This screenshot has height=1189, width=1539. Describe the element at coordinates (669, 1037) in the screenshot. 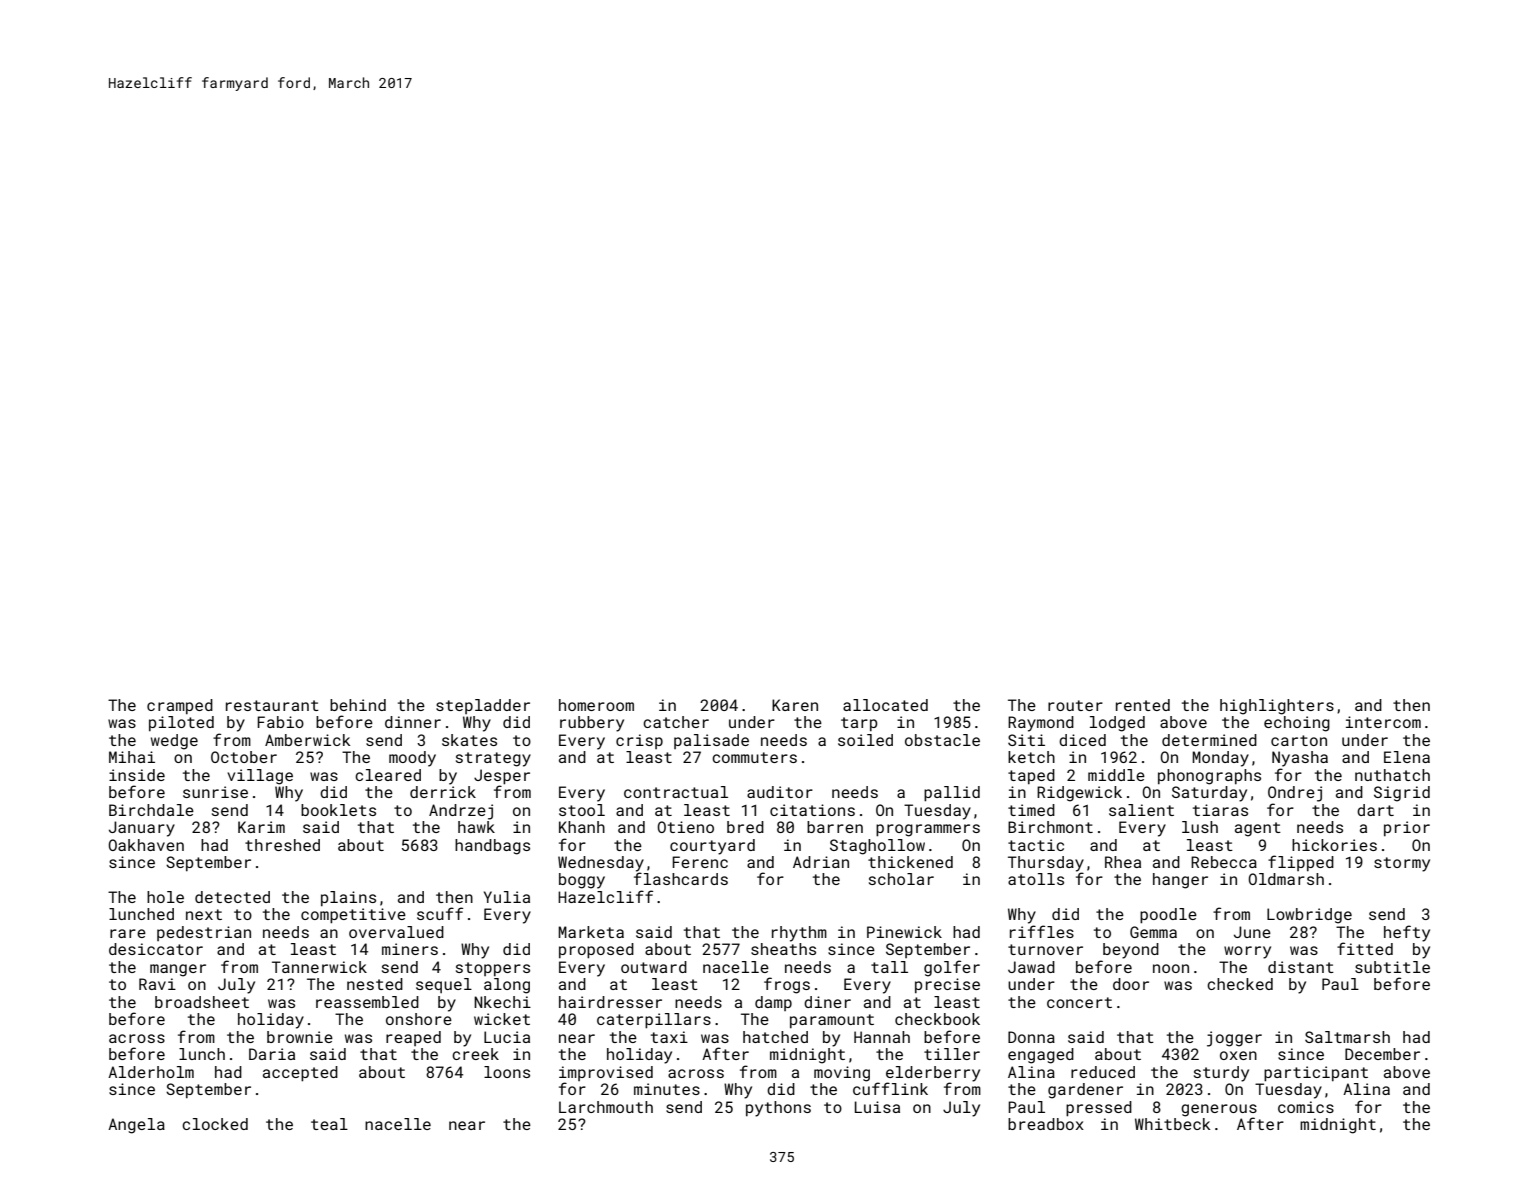

I see `taxi` at that location.
